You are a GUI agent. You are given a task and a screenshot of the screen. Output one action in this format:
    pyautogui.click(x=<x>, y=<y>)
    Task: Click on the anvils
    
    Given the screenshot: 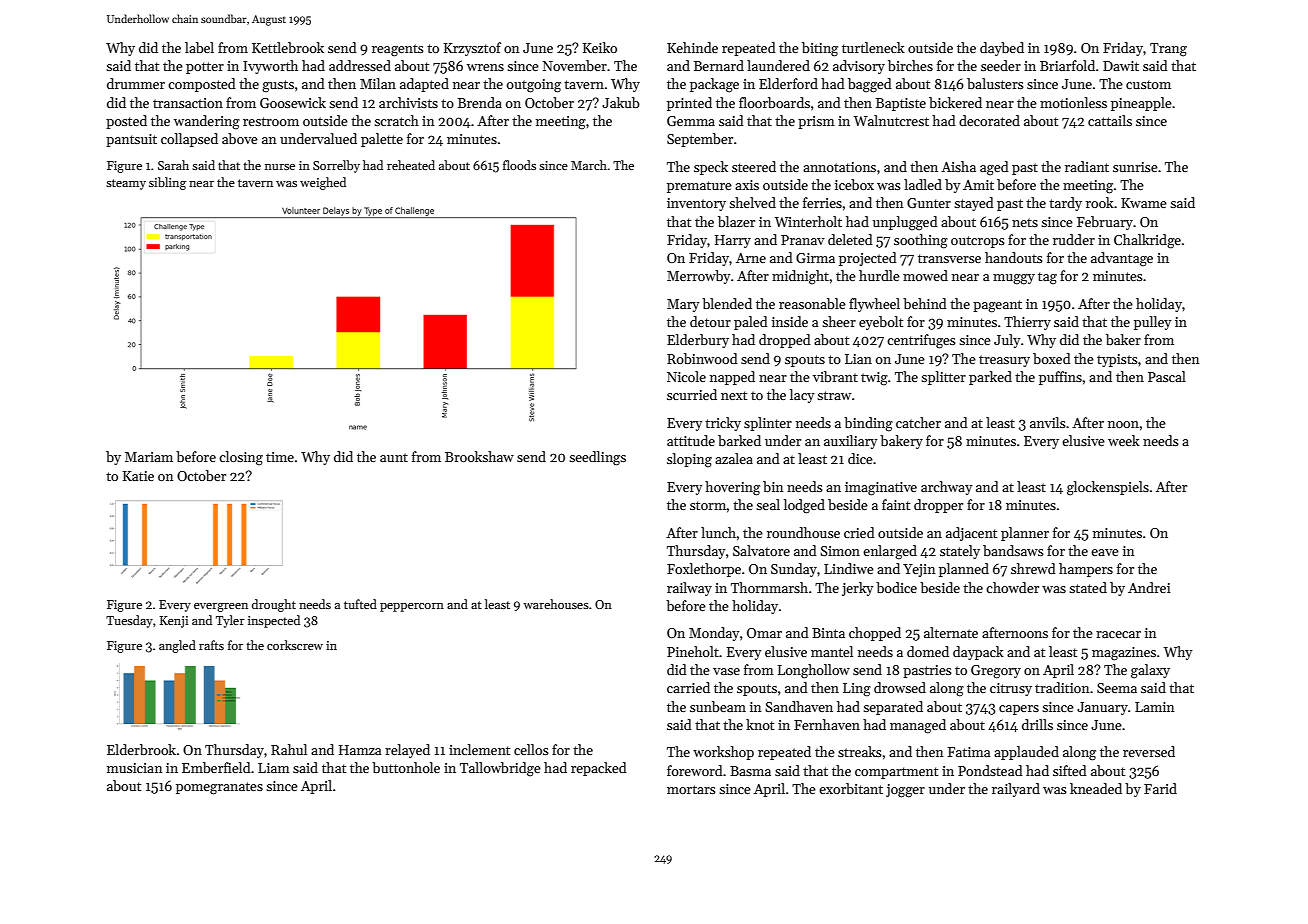 What is the action you would take?
    pyautogui.click(x=1048, y=422)
